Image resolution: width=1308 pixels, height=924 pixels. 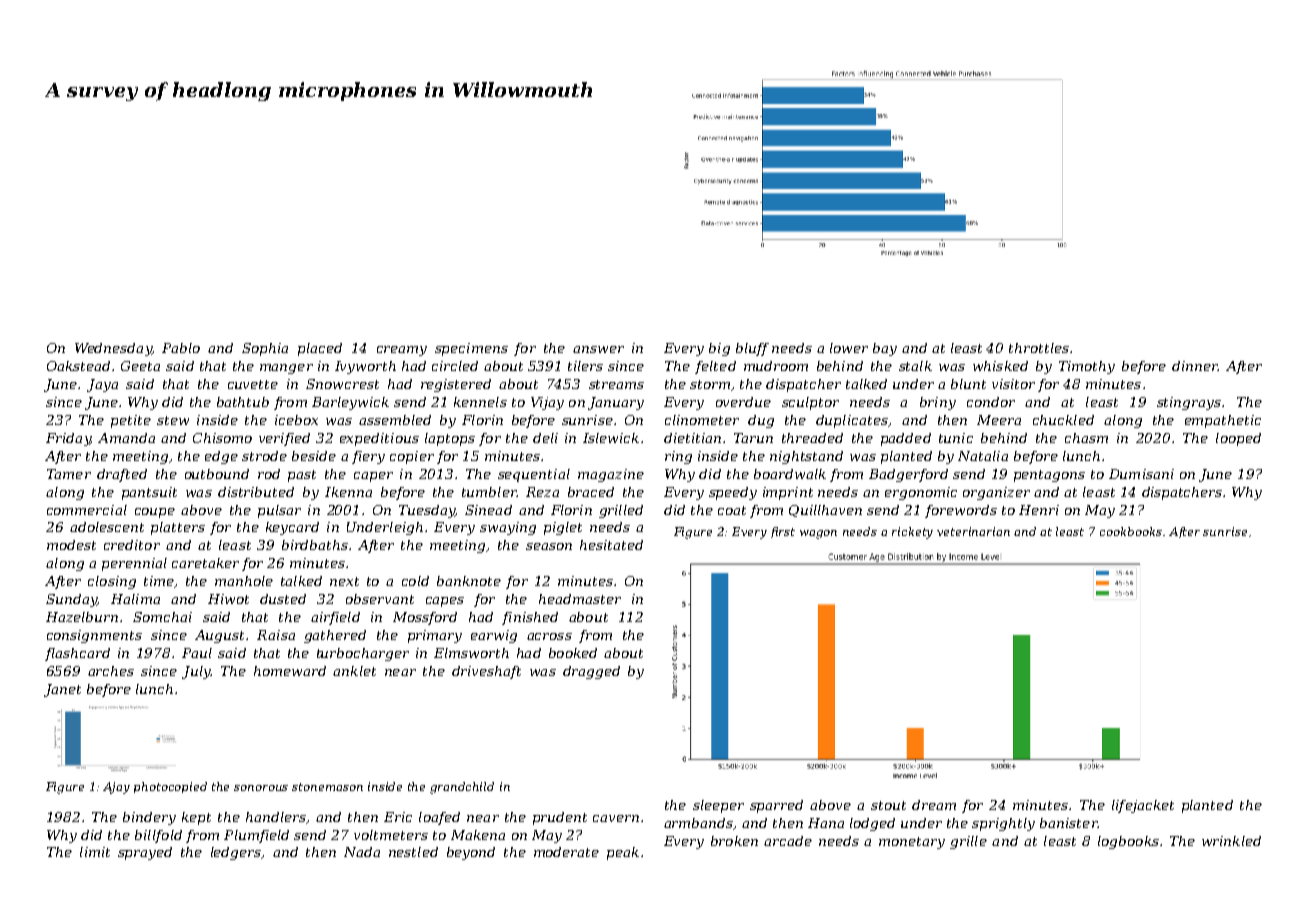 What do you see at coordinates (591, 672) in the image?
I see `dragged` at bounding box center [591, 672].
